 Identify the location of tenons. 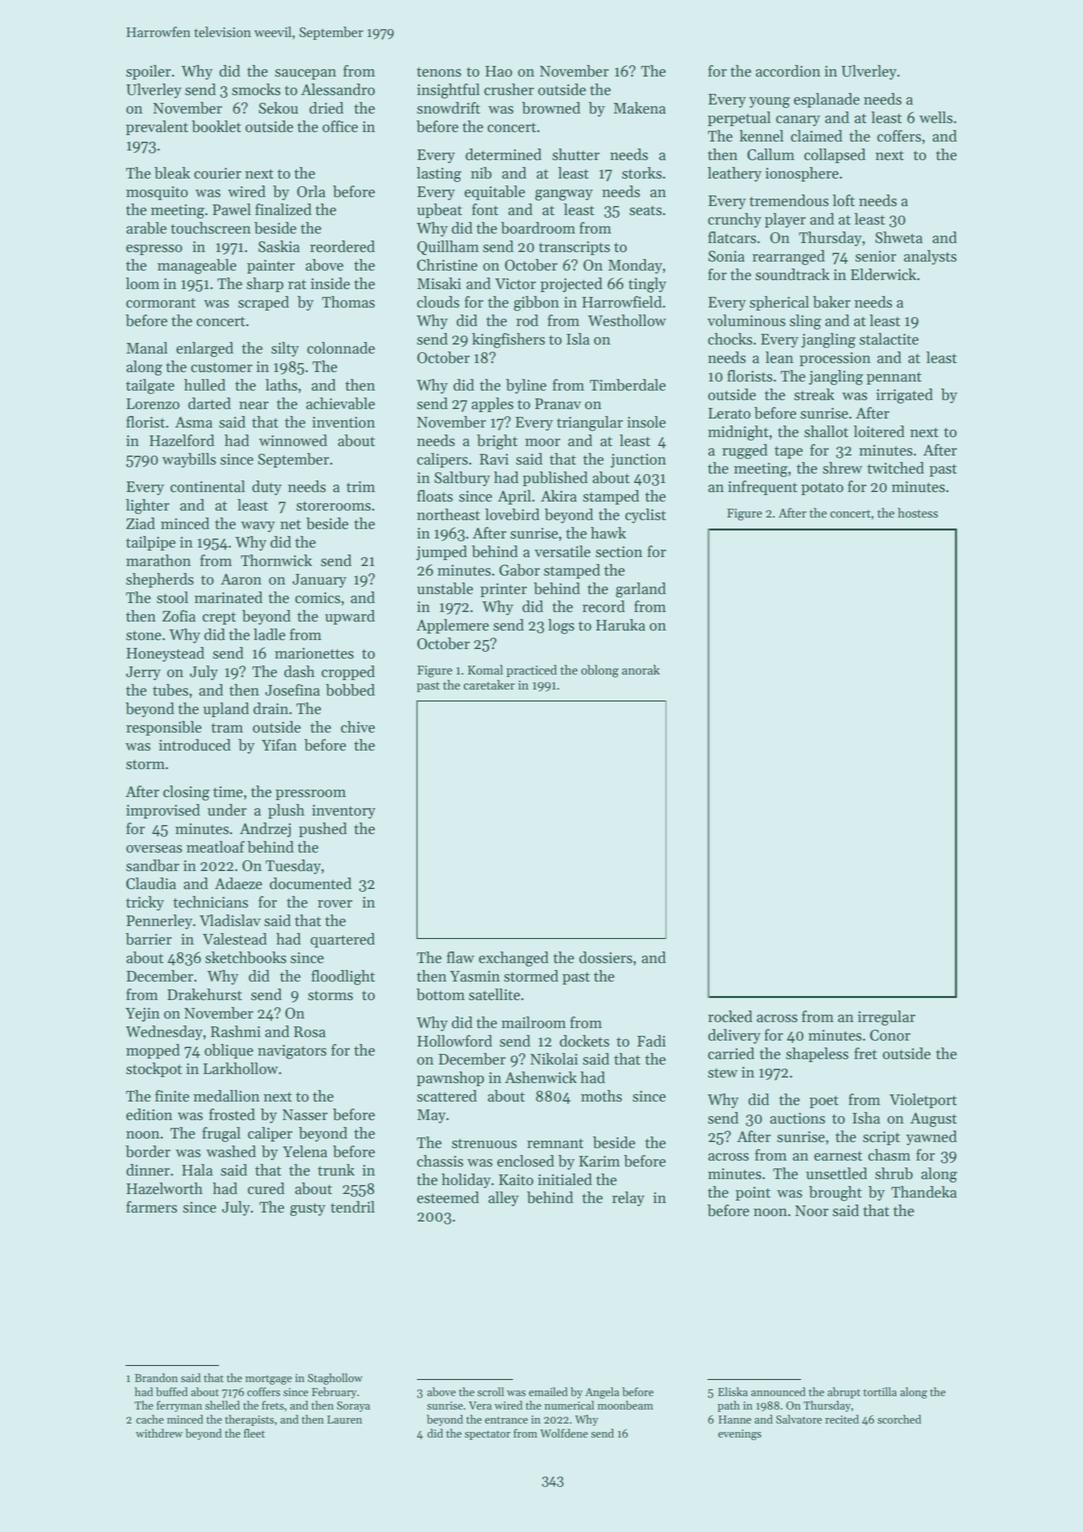
(439, 72).
